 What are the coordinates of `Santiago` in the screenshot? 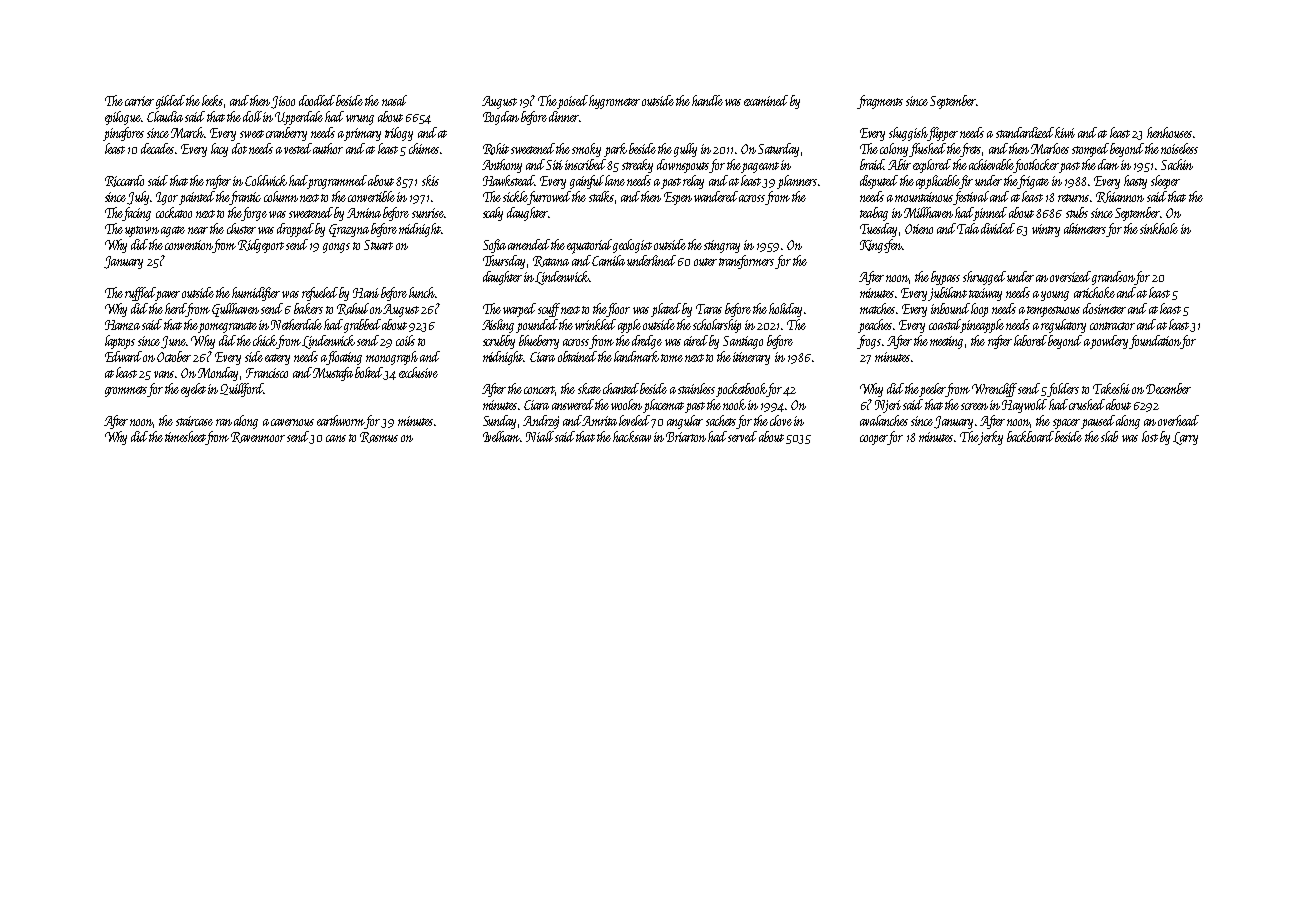 It's located at (743, 342).
